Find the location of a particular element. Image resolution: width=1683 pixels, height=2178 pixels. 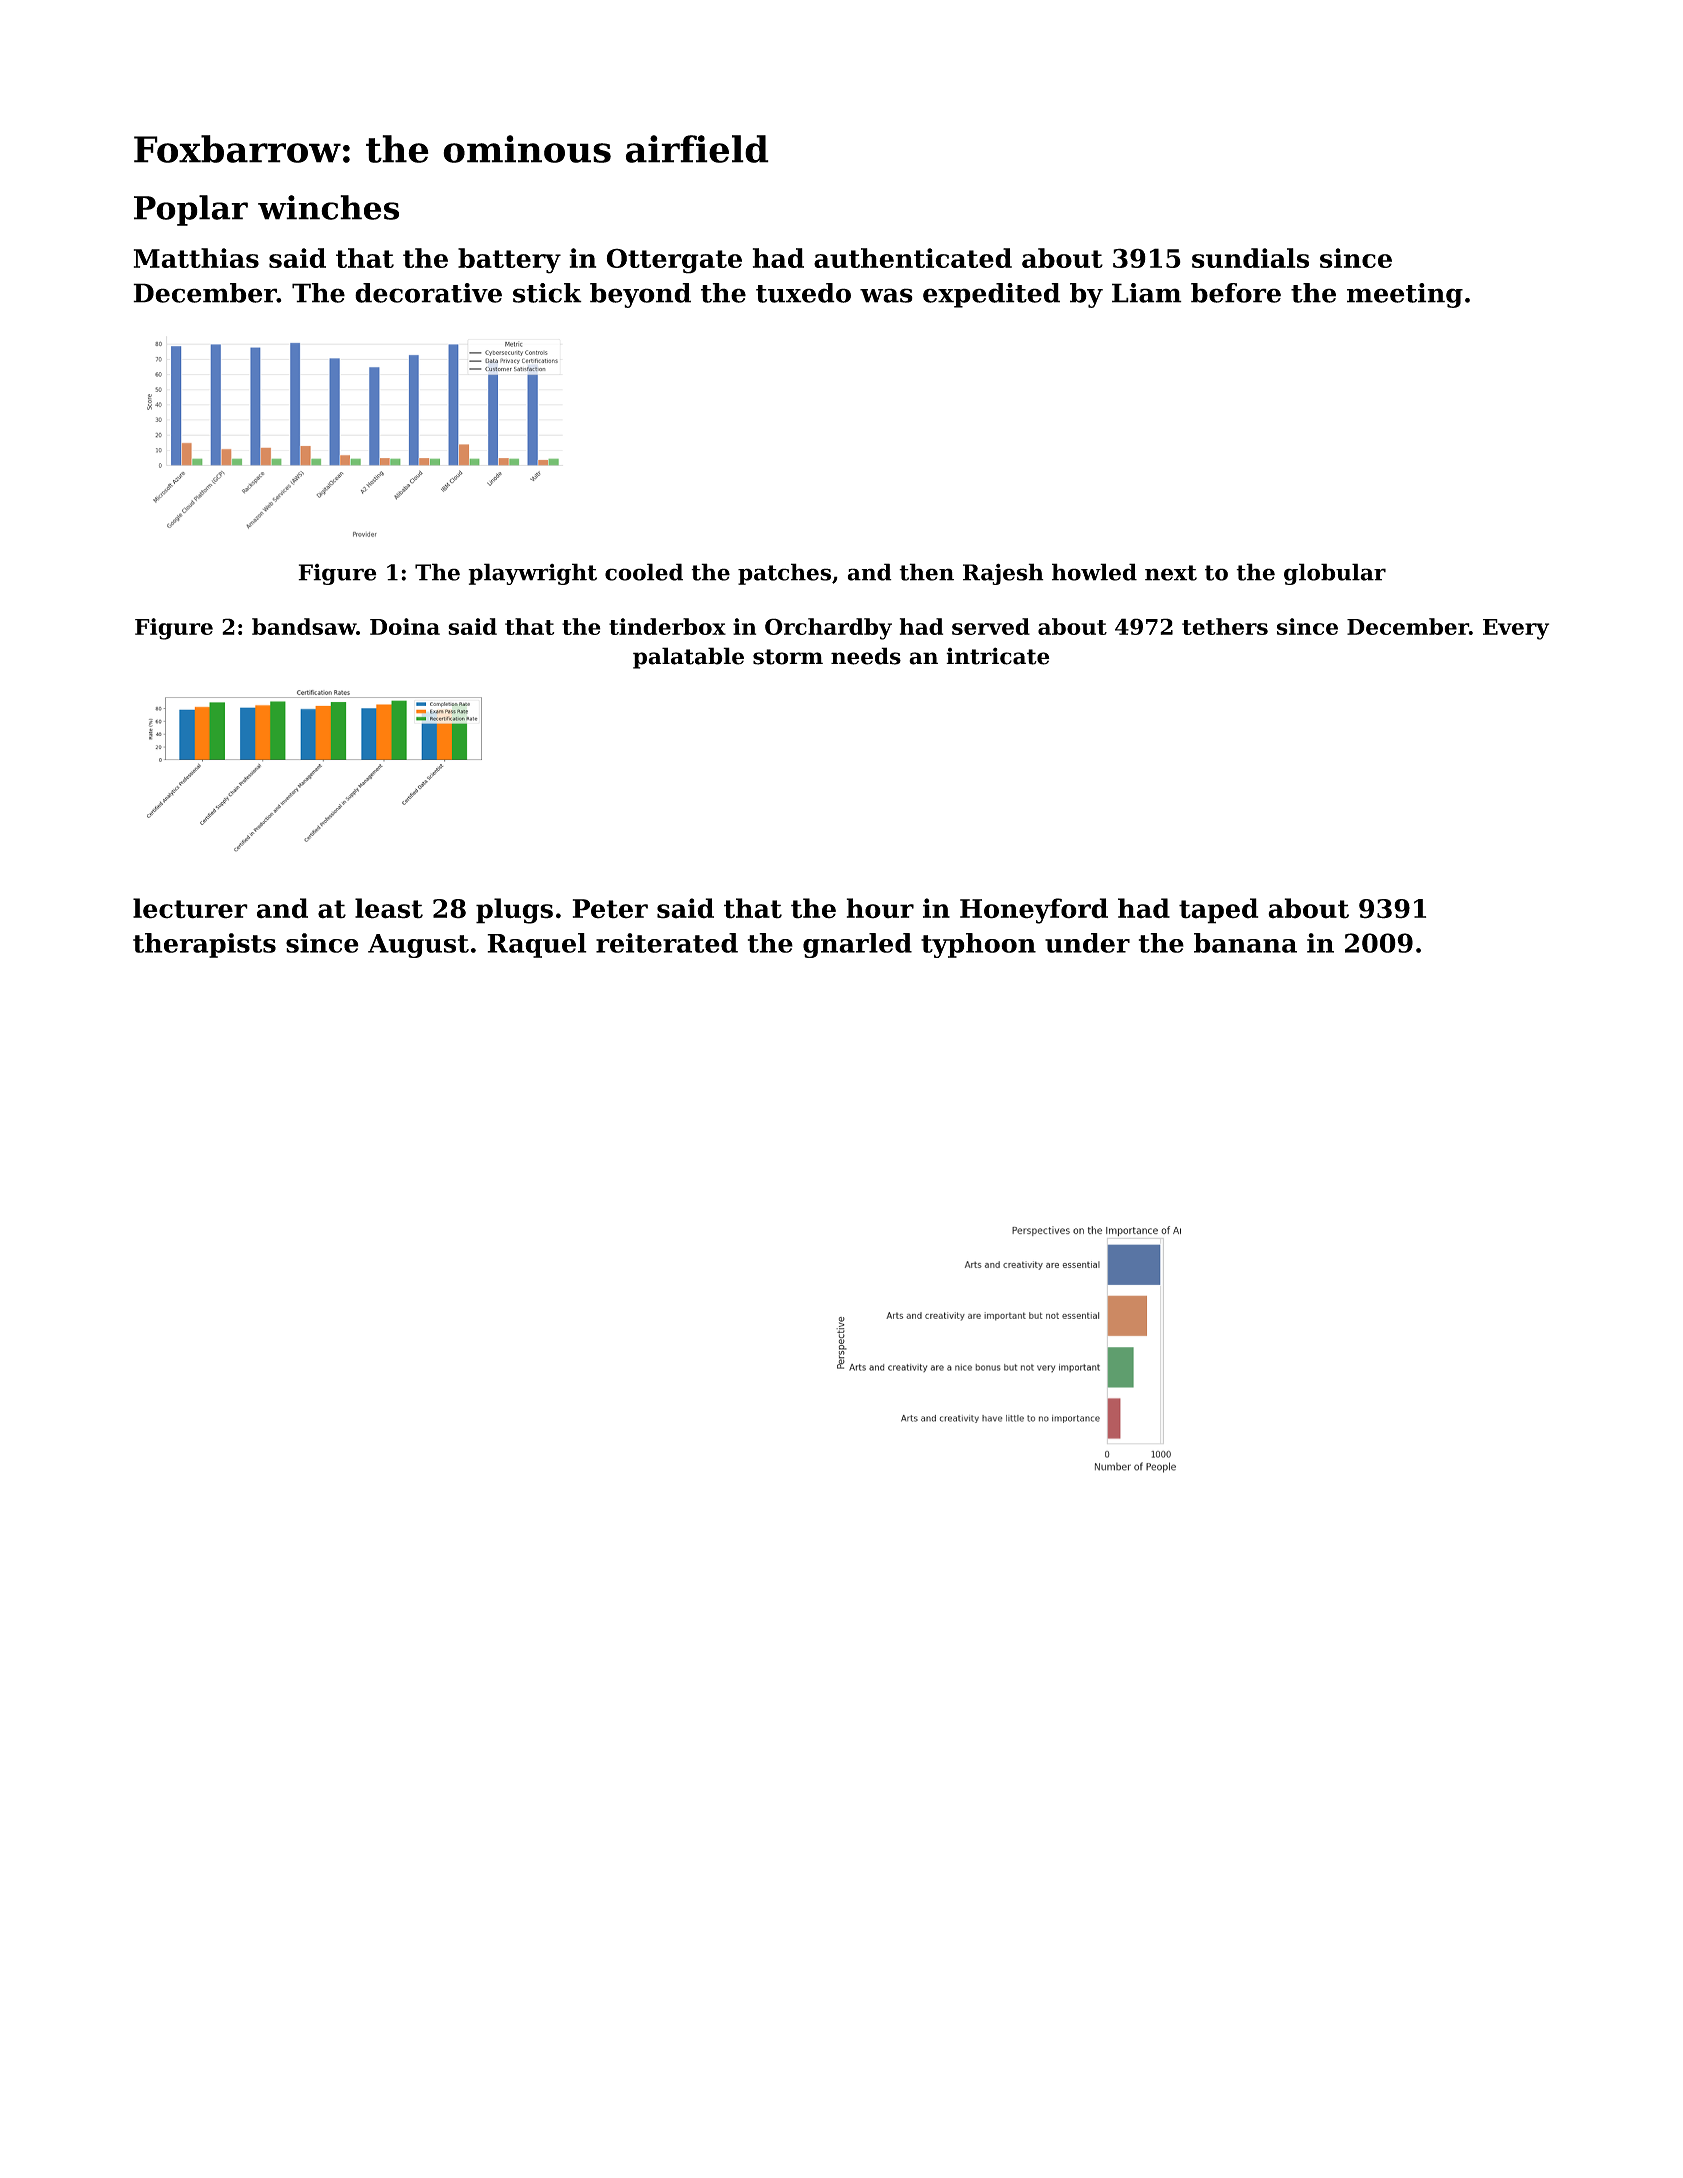

decorative is located at coordinates (428, 293).
